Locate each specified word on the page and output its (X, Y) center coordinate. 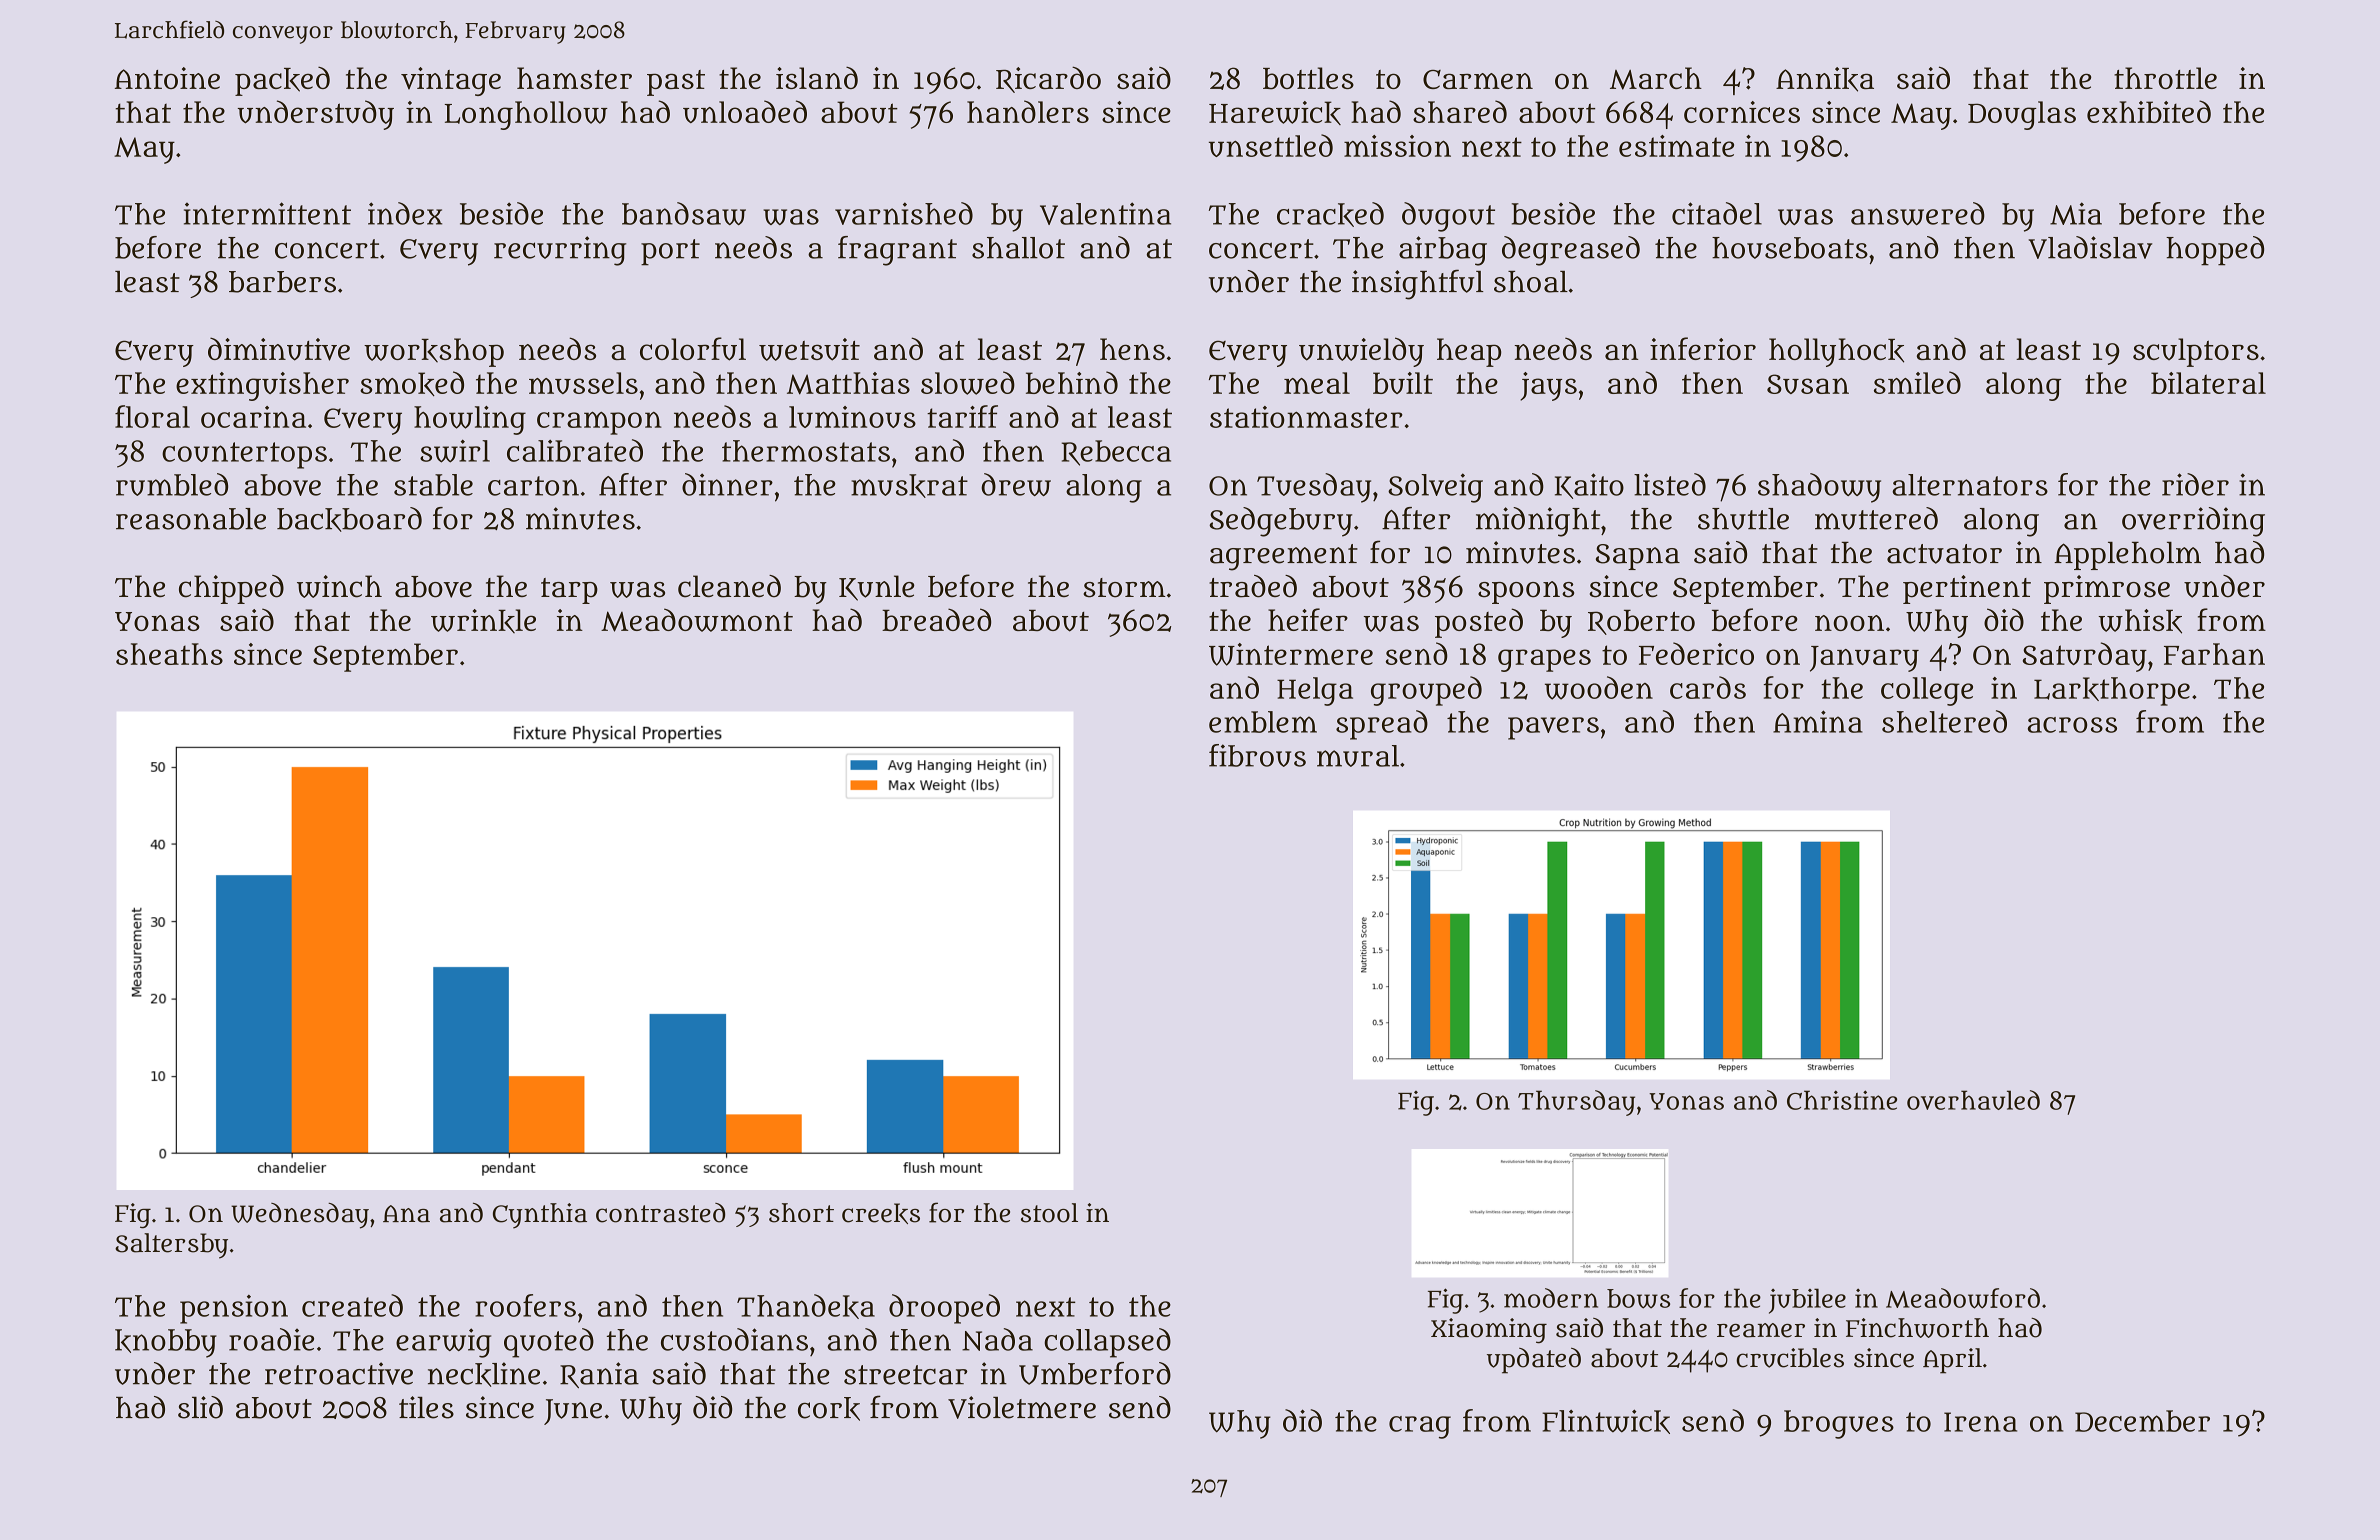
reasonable (191, 519)
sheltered (1944, 721)
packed (282, 81)
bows (1638, 1299)
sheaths (169, 654)
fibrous (1257, 755)
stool (1049, 1213)
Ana (406, 1214)
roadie (271, 1339)
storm (1124, 588)
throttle (2165, 78)
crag (1420, 1427)
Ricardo (1048, 79)
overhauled (1973, 1100)
